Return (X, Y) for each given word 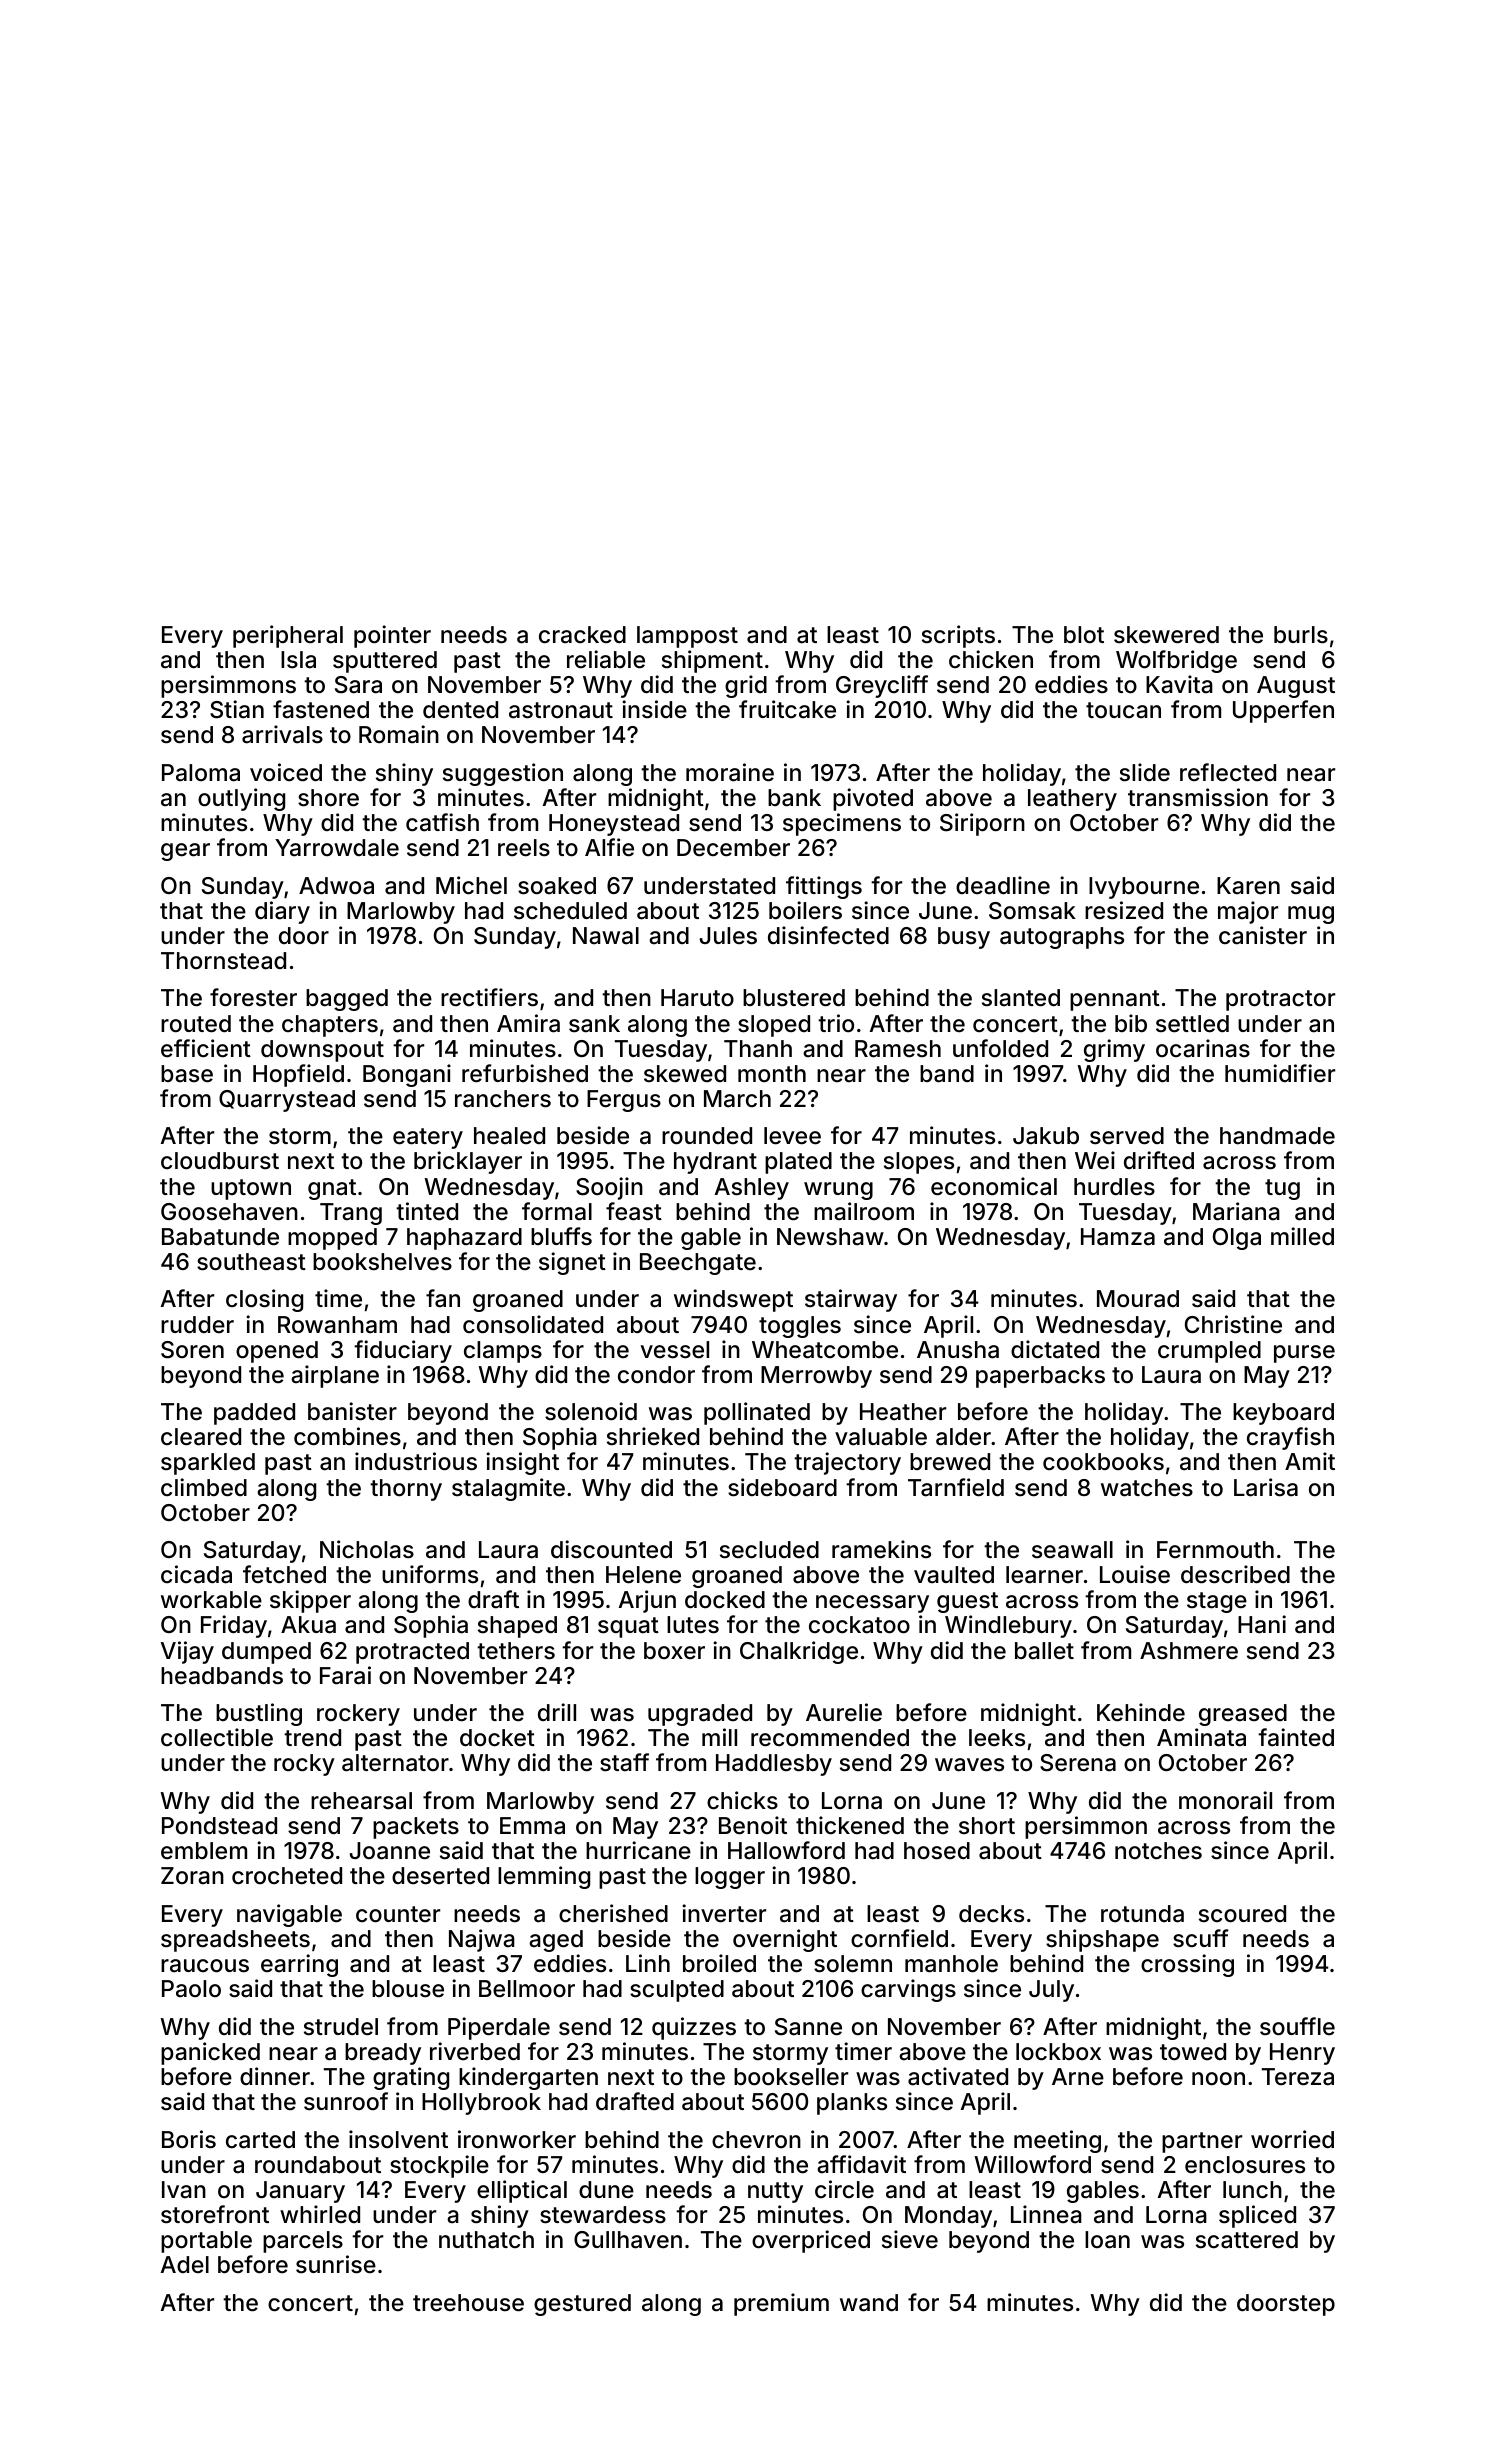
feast (634, 1211)
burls (1301, 635)
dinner (275, 2076)
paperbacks (1040, 1377)
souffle (1297, 2026)
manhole (951, 1964)
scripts (958, 636)
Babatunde (220, 1237)
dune (606, 2189)
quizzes (694, 2028)
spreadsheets (235, 1941)
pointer (392, 636)
